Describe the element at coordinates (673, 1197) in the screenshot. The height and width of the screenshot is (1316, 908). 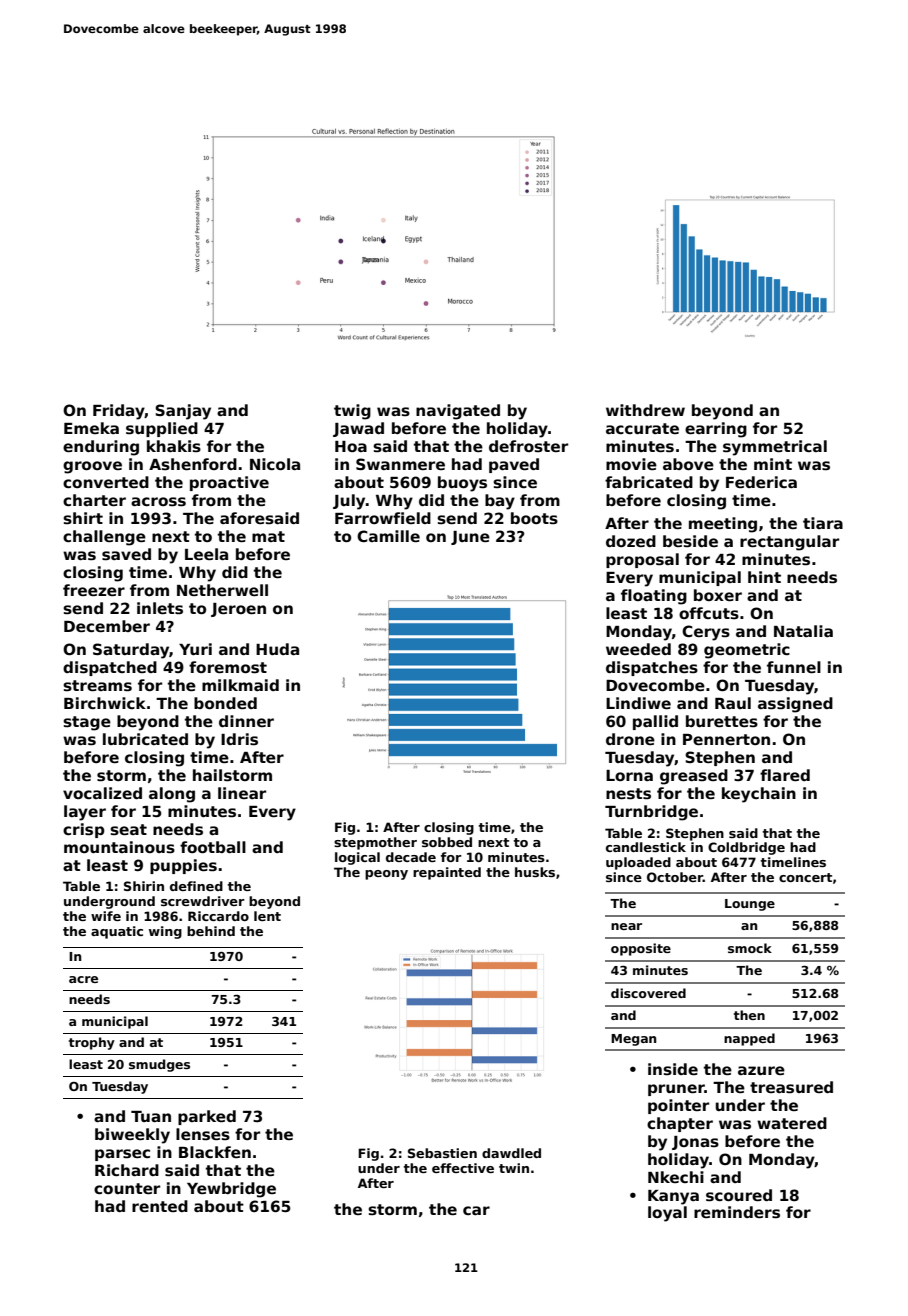
I see `Kanya` at that location.
